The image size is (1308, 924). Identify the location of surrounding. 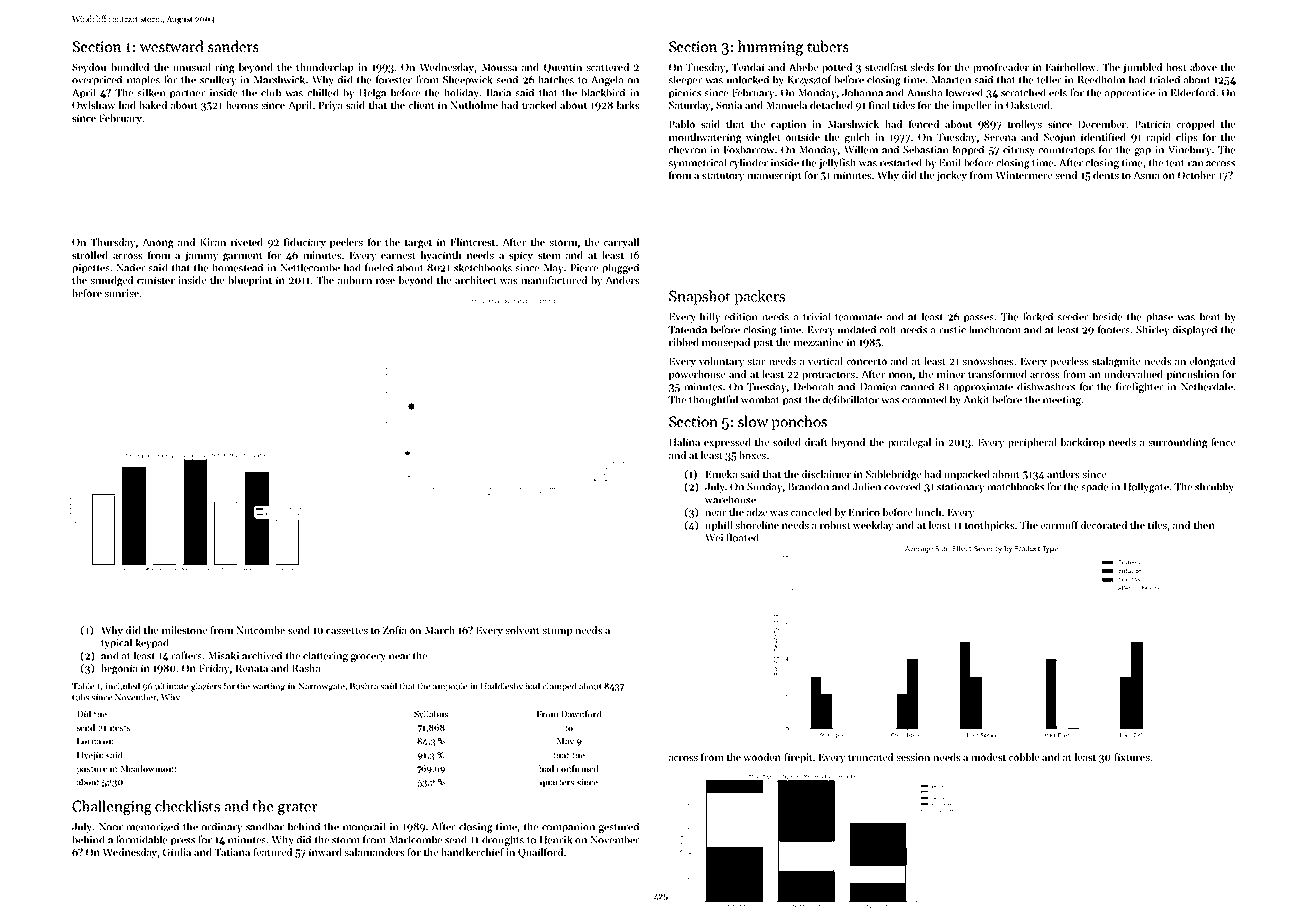
(1178, 443).
